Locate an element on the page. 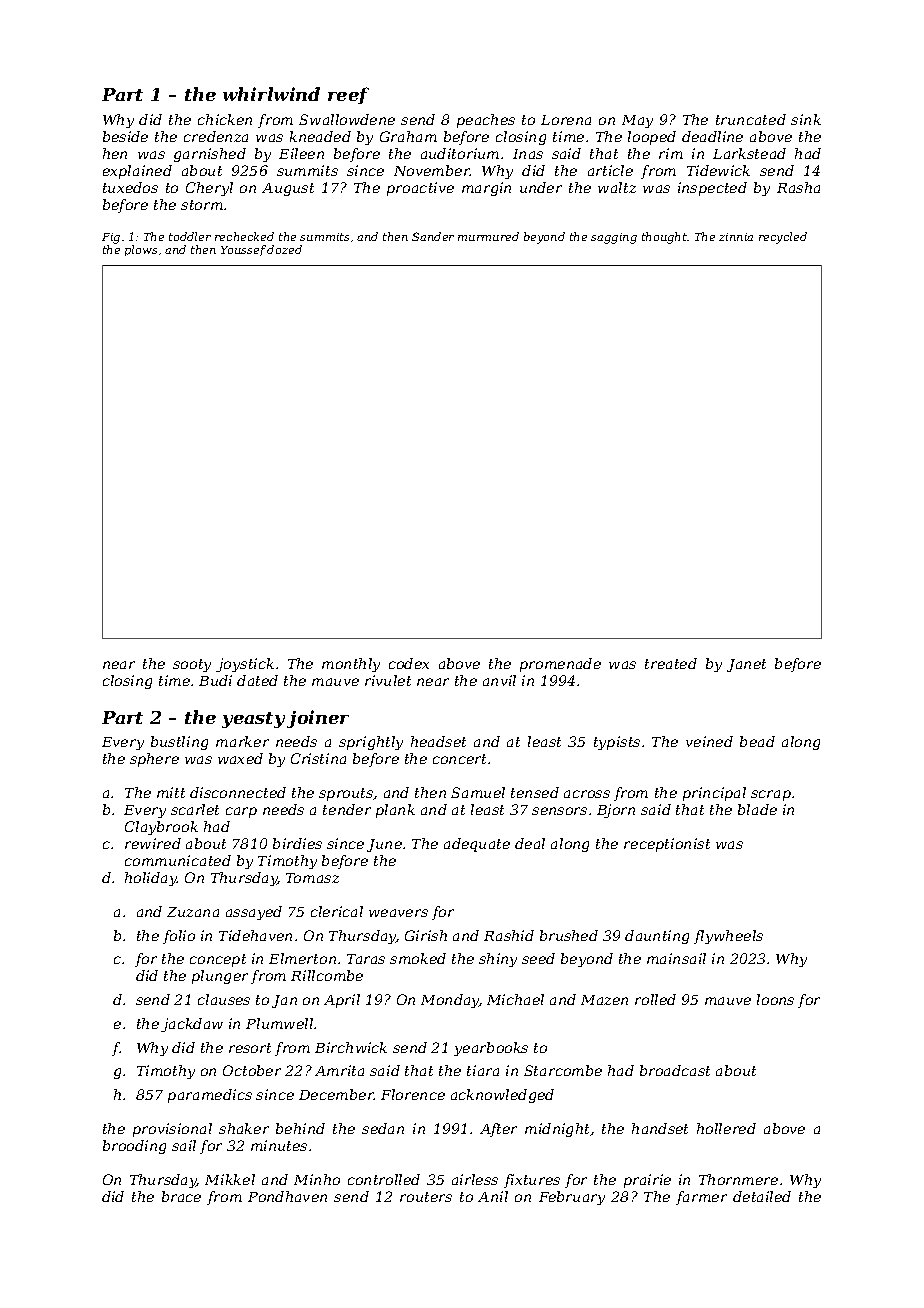  brace is located at coordinates (181, 1196).
